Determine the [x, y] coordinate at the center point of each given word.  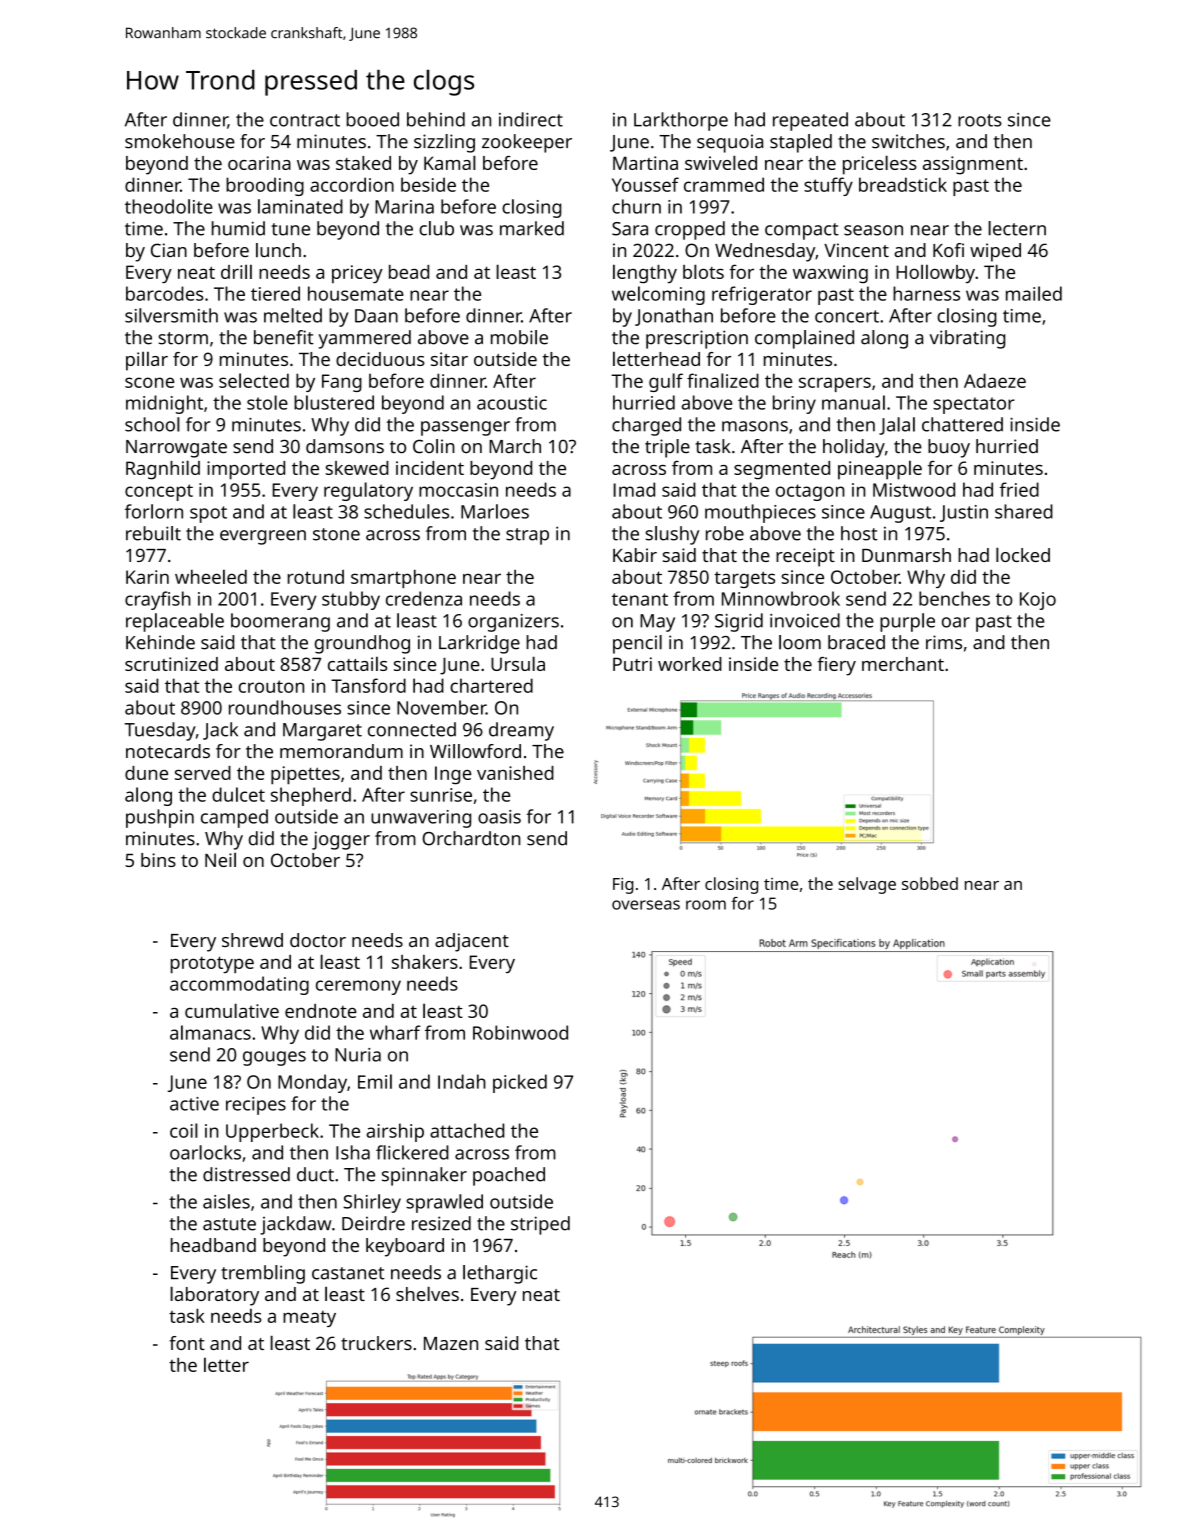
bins [158, 860]
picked [520, 1083]
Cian [169, 250]
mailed [1034, 293]
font [187, 1343]
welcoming [658, 295]
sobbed [930, 883]
